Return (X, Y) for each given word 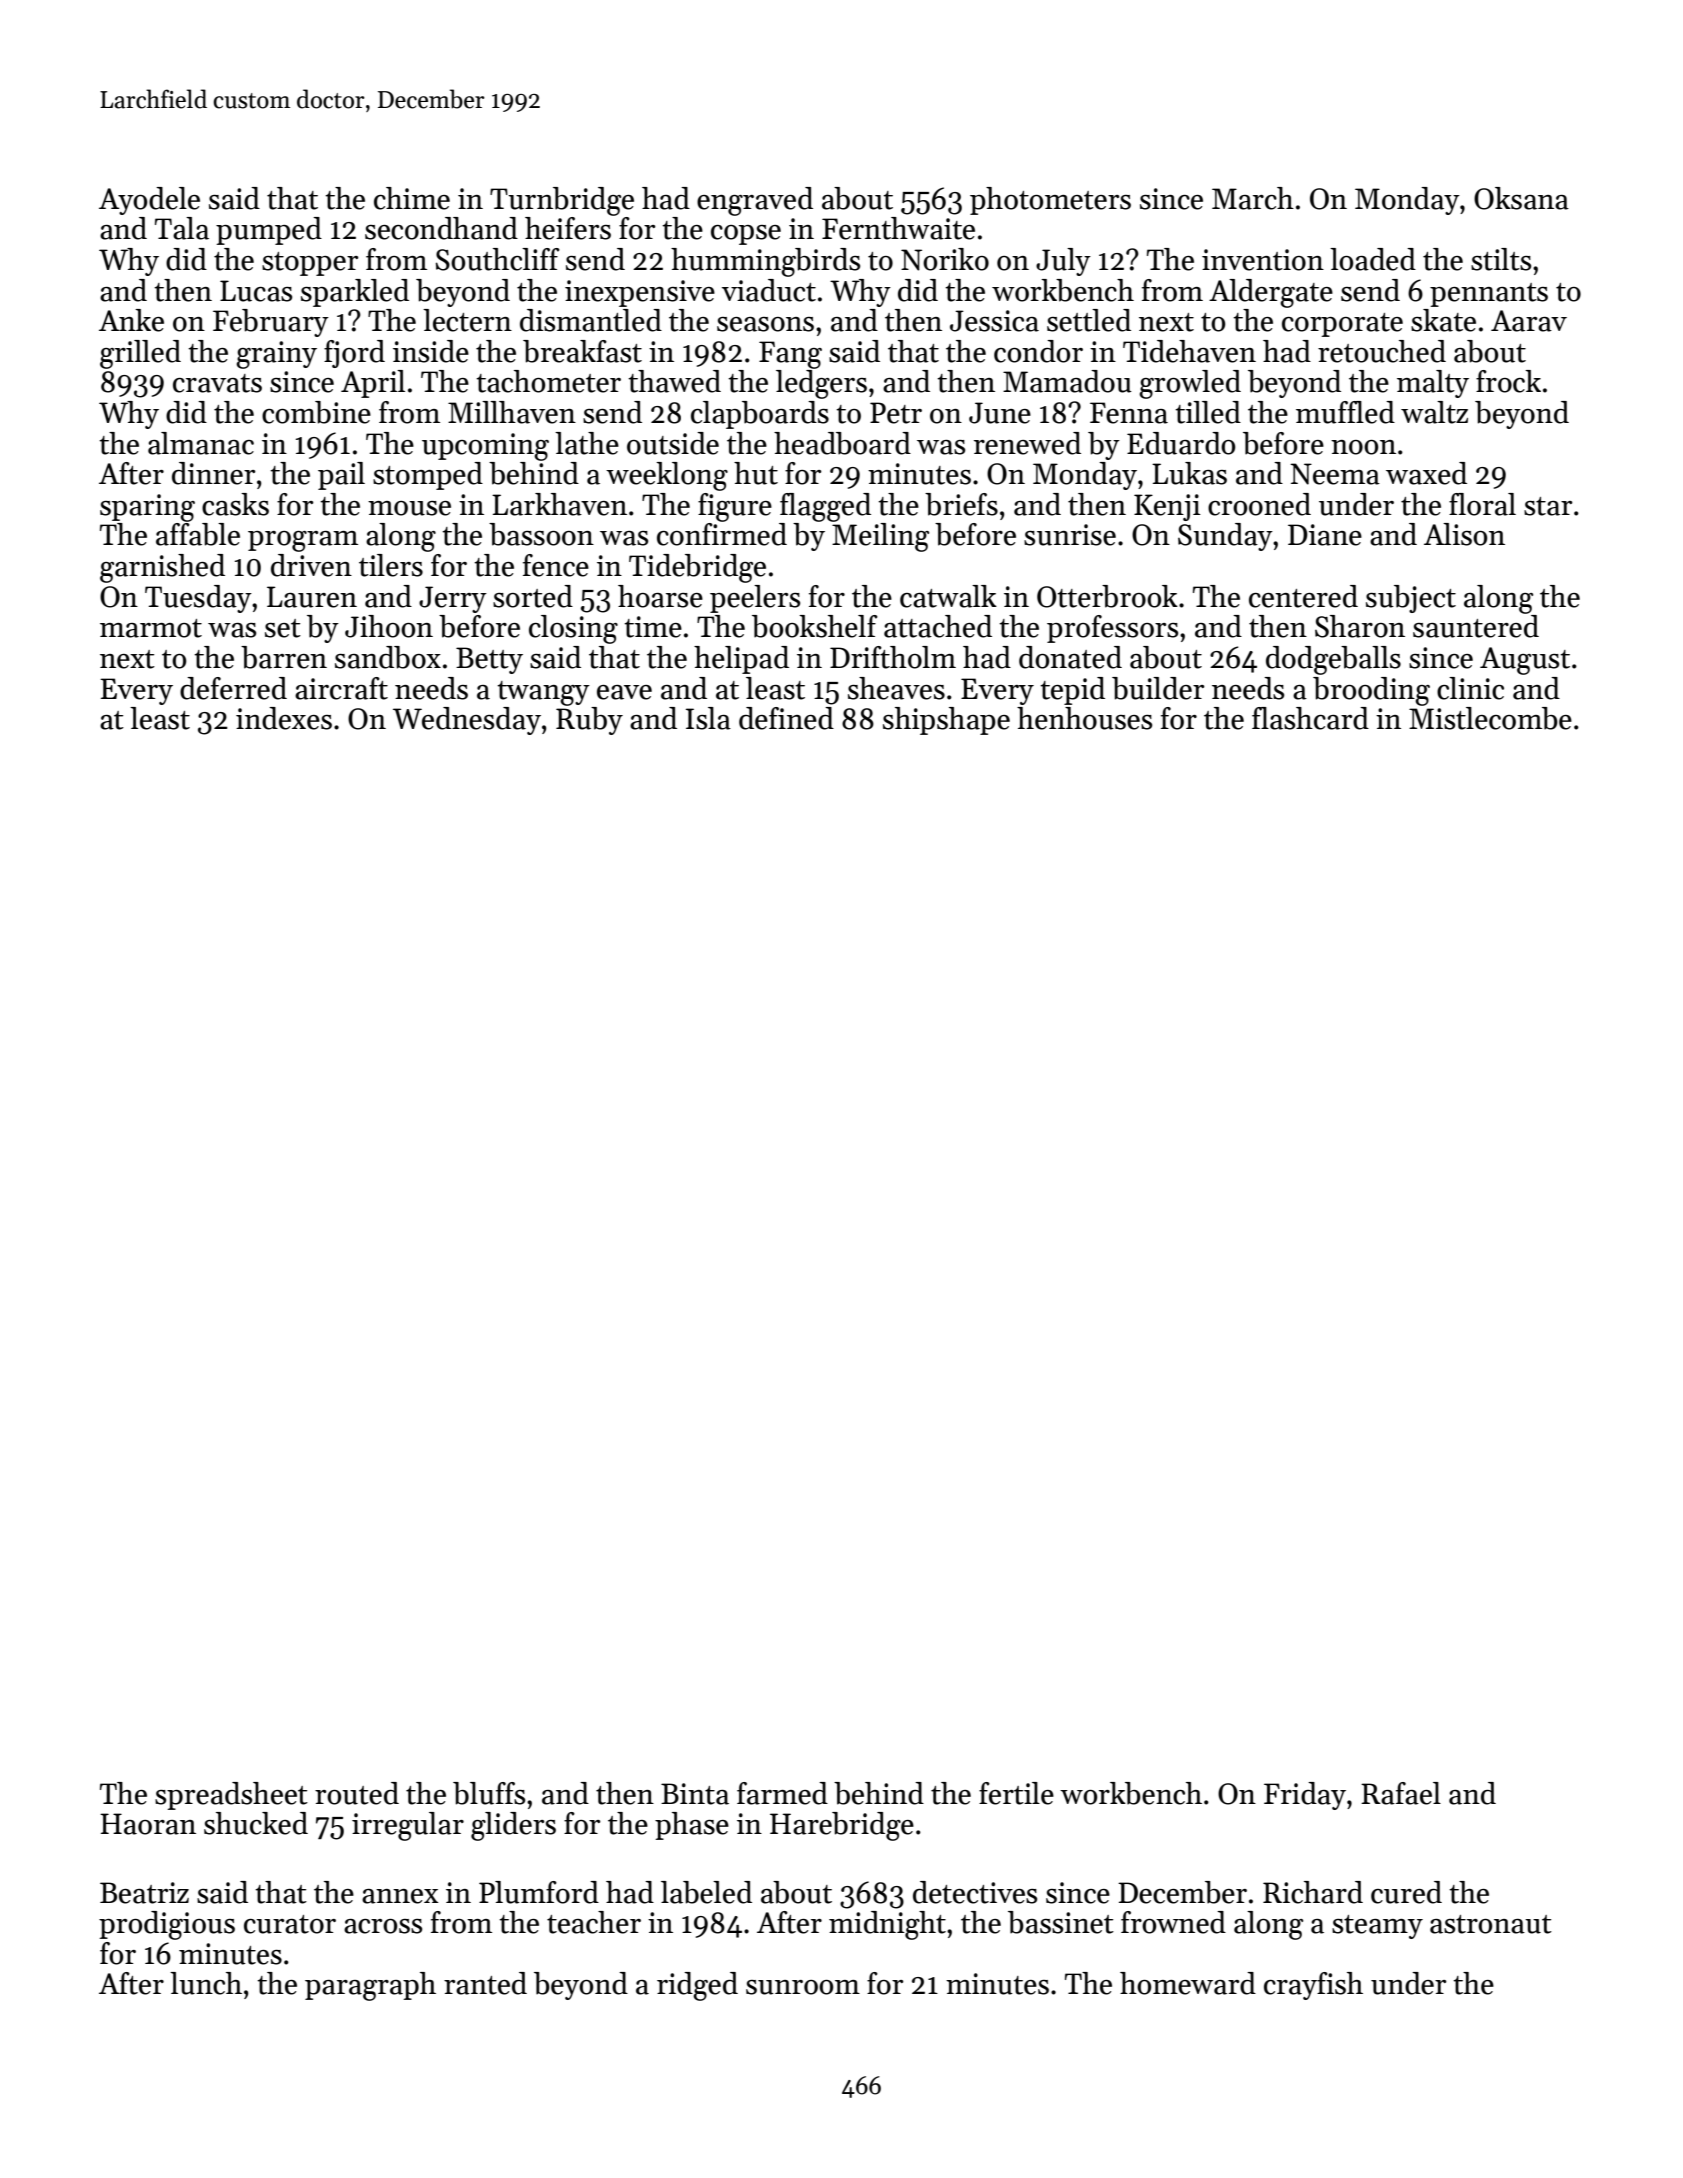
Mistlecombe (1490, 718)
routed (357, 1793)
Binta (695, 1794)
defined (786, 718)
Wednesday (467, 721)
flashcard (1310, 718)
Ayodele (149, 201)
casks (235, 504)
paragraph (370, 1986)
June (1000, 413)
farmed (782, 1793)
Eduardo (1181, 443)
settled (1089, 320)
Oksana (1521, 198)
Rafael (1401, 1793)
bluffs (489, 1793)
